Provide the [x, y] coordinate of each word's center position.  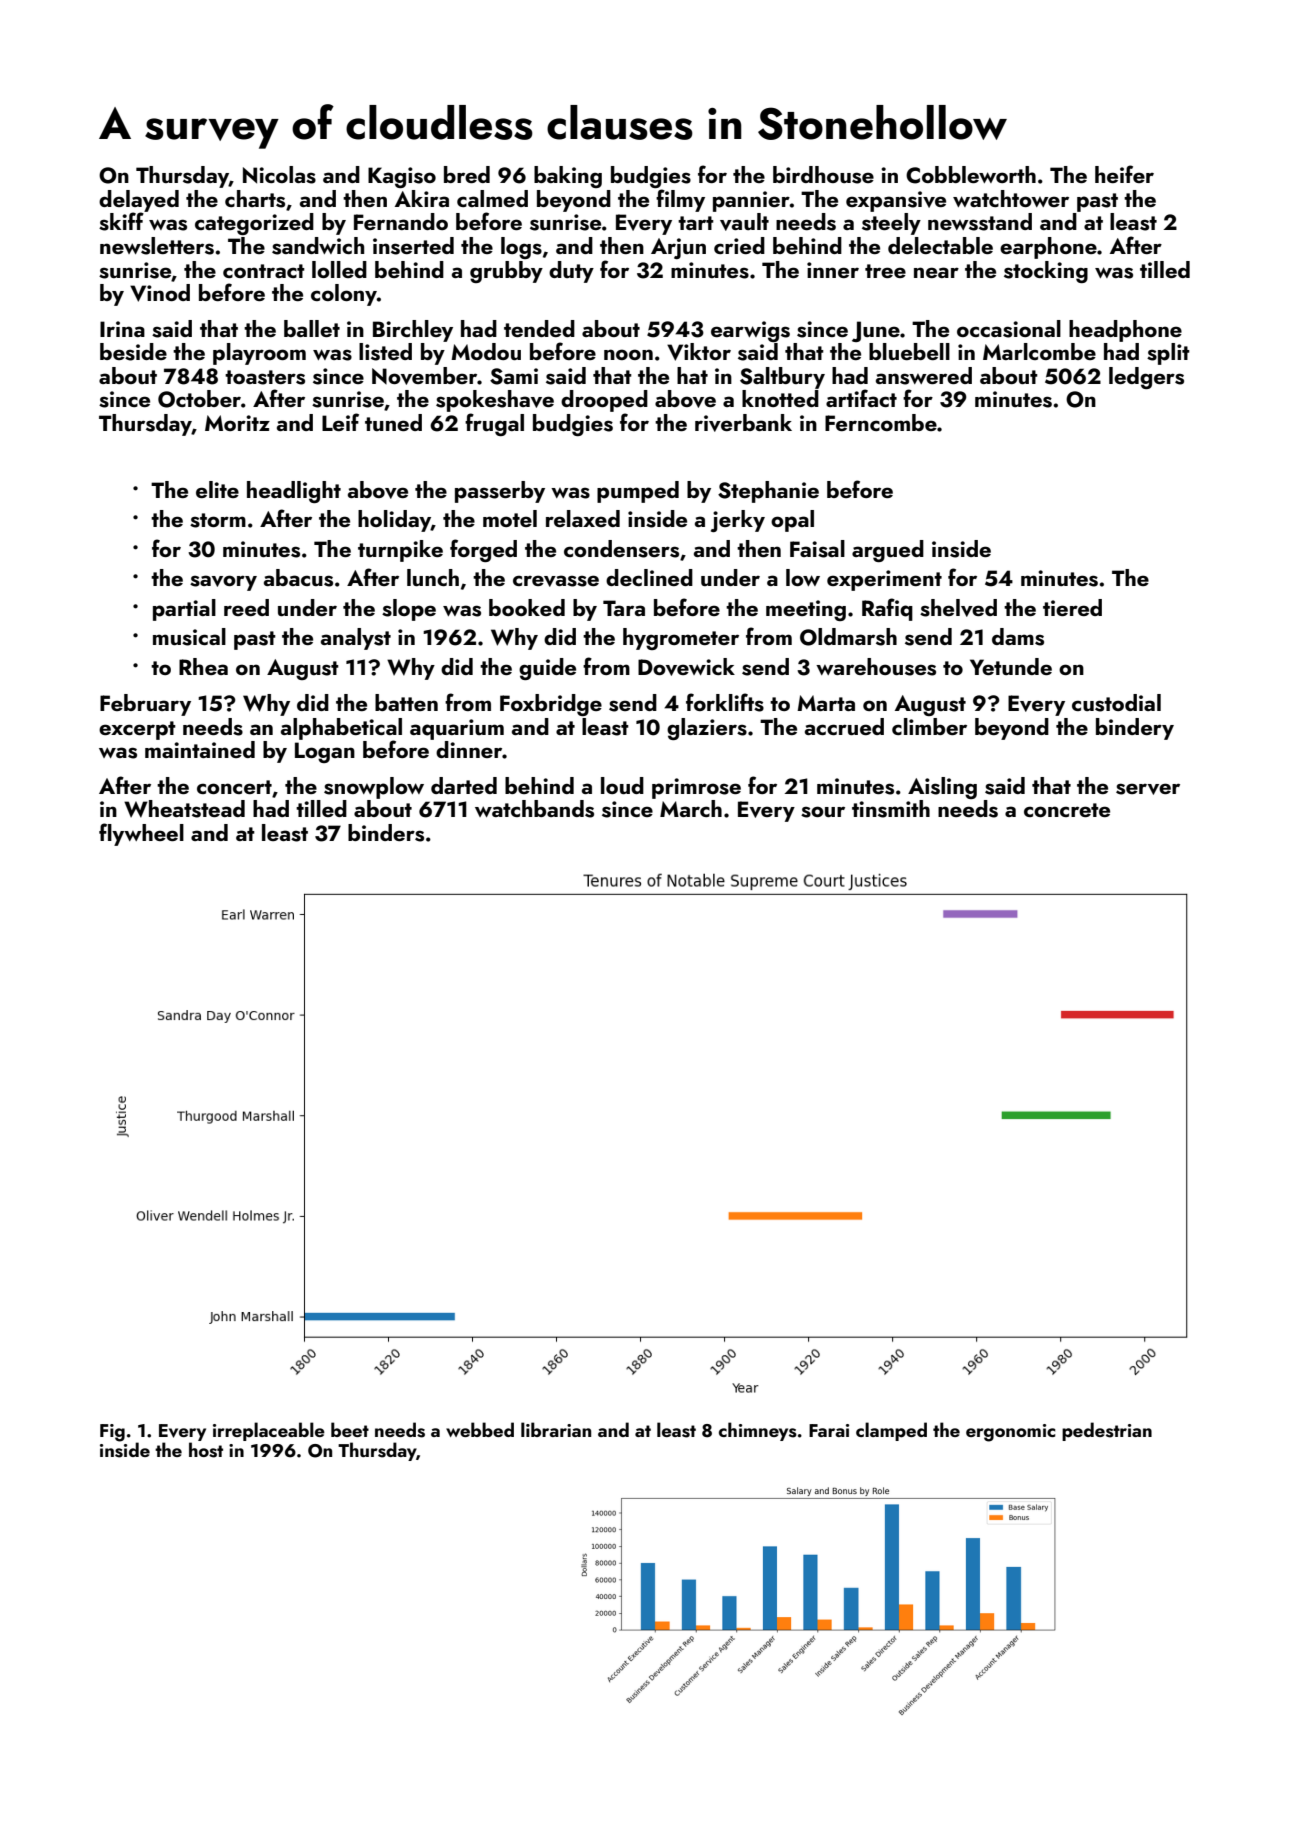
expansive [896, 201]
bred [467, 174]
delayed [139, 201]
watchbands [534, 809]
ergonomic [1011, 1433]
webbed [480, 1429]
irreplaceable [269, 1431]
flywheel [141, 834]
